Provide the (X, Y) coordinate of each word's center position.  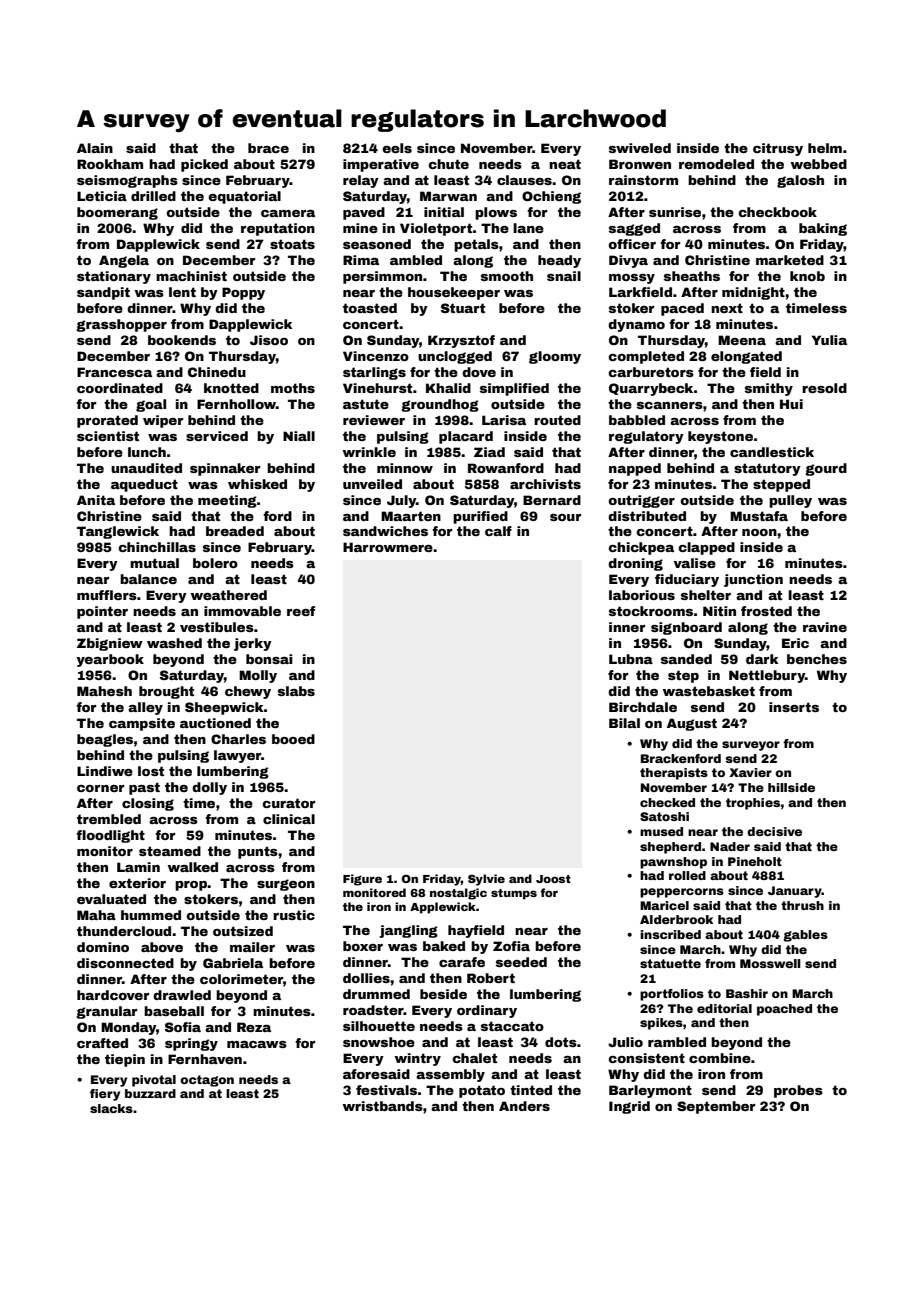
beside (443, 994)
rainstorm (643, 180)
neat (565, 164)
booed (293, 739)
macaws (257, 1044)
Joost (553, 879)
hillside (791, 787)
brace (268, 148)
